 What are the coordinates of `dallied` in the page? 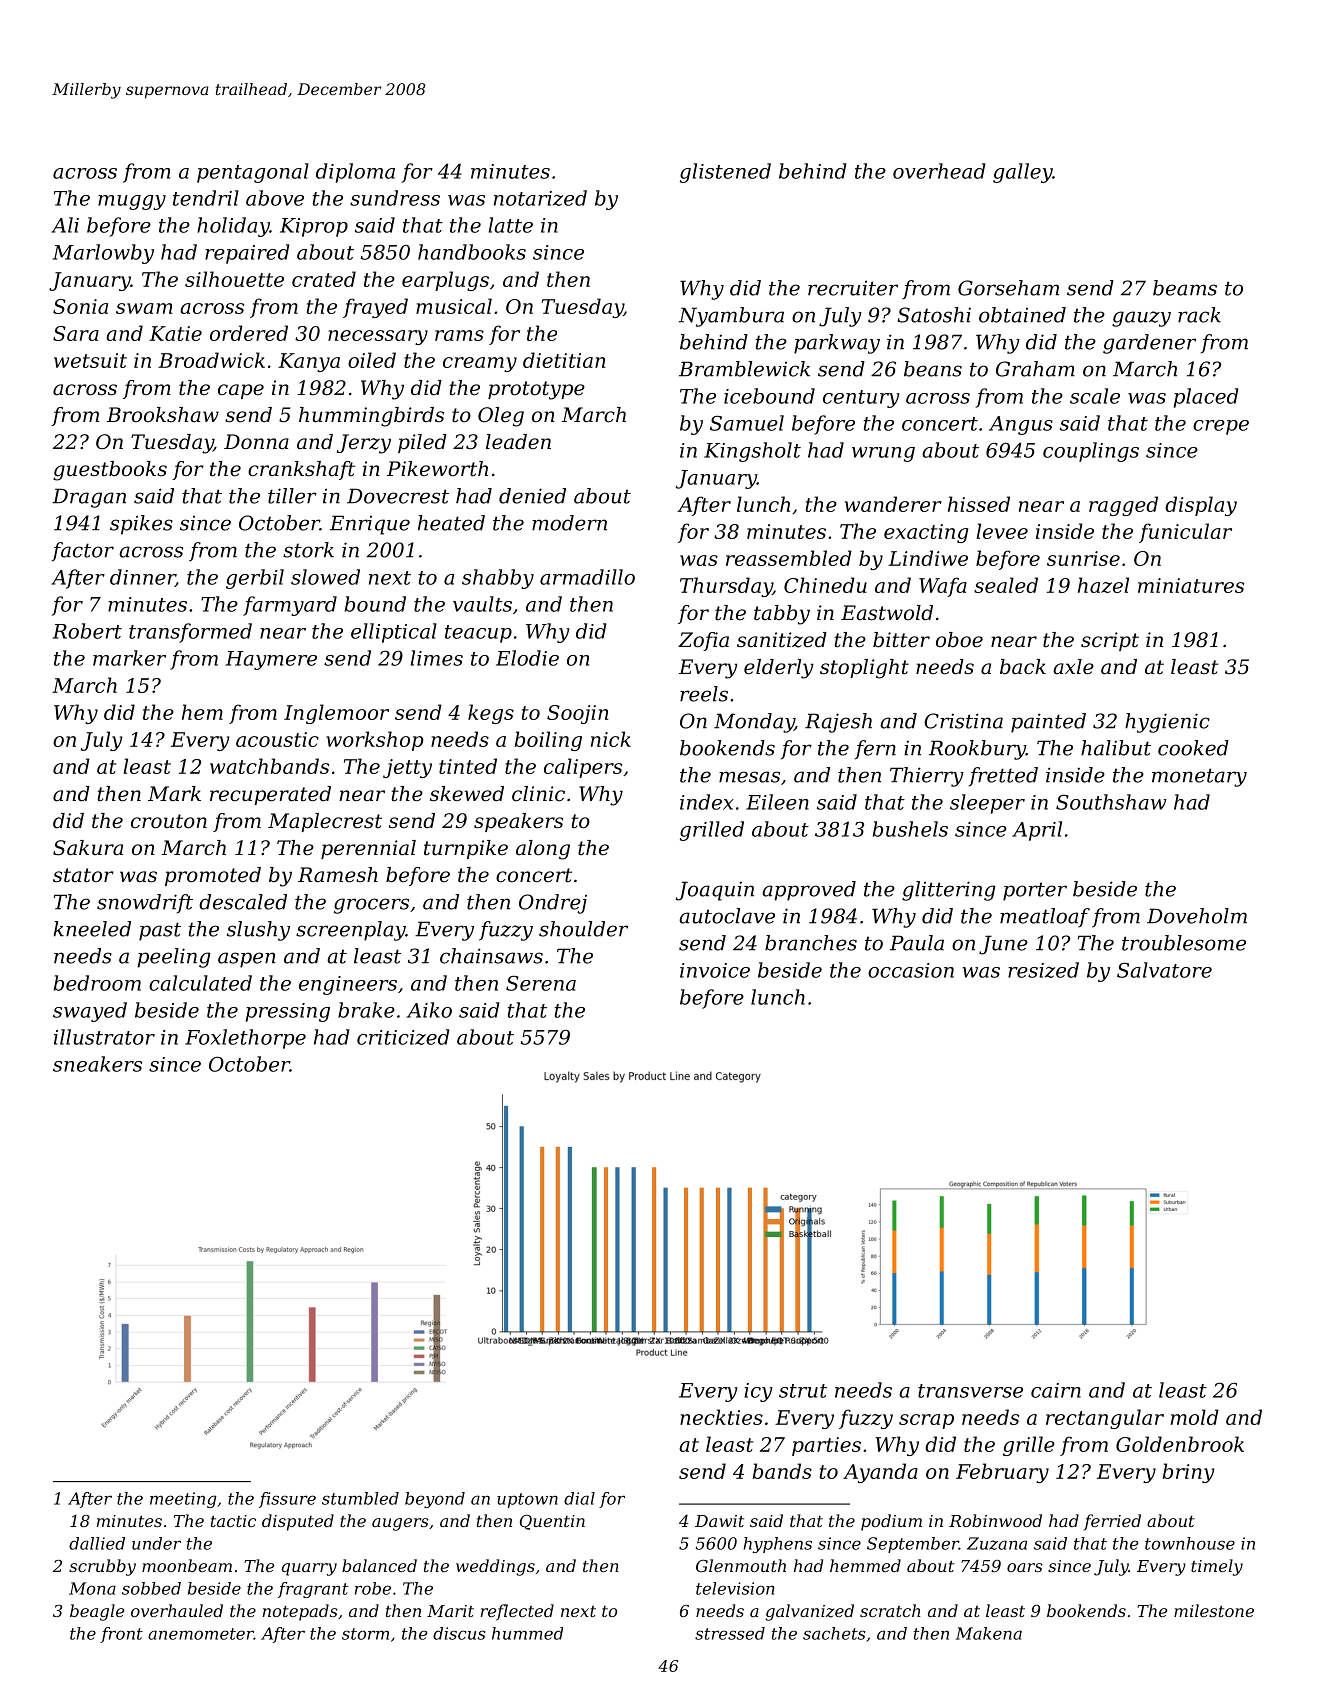 It's located at (97, 1543).
